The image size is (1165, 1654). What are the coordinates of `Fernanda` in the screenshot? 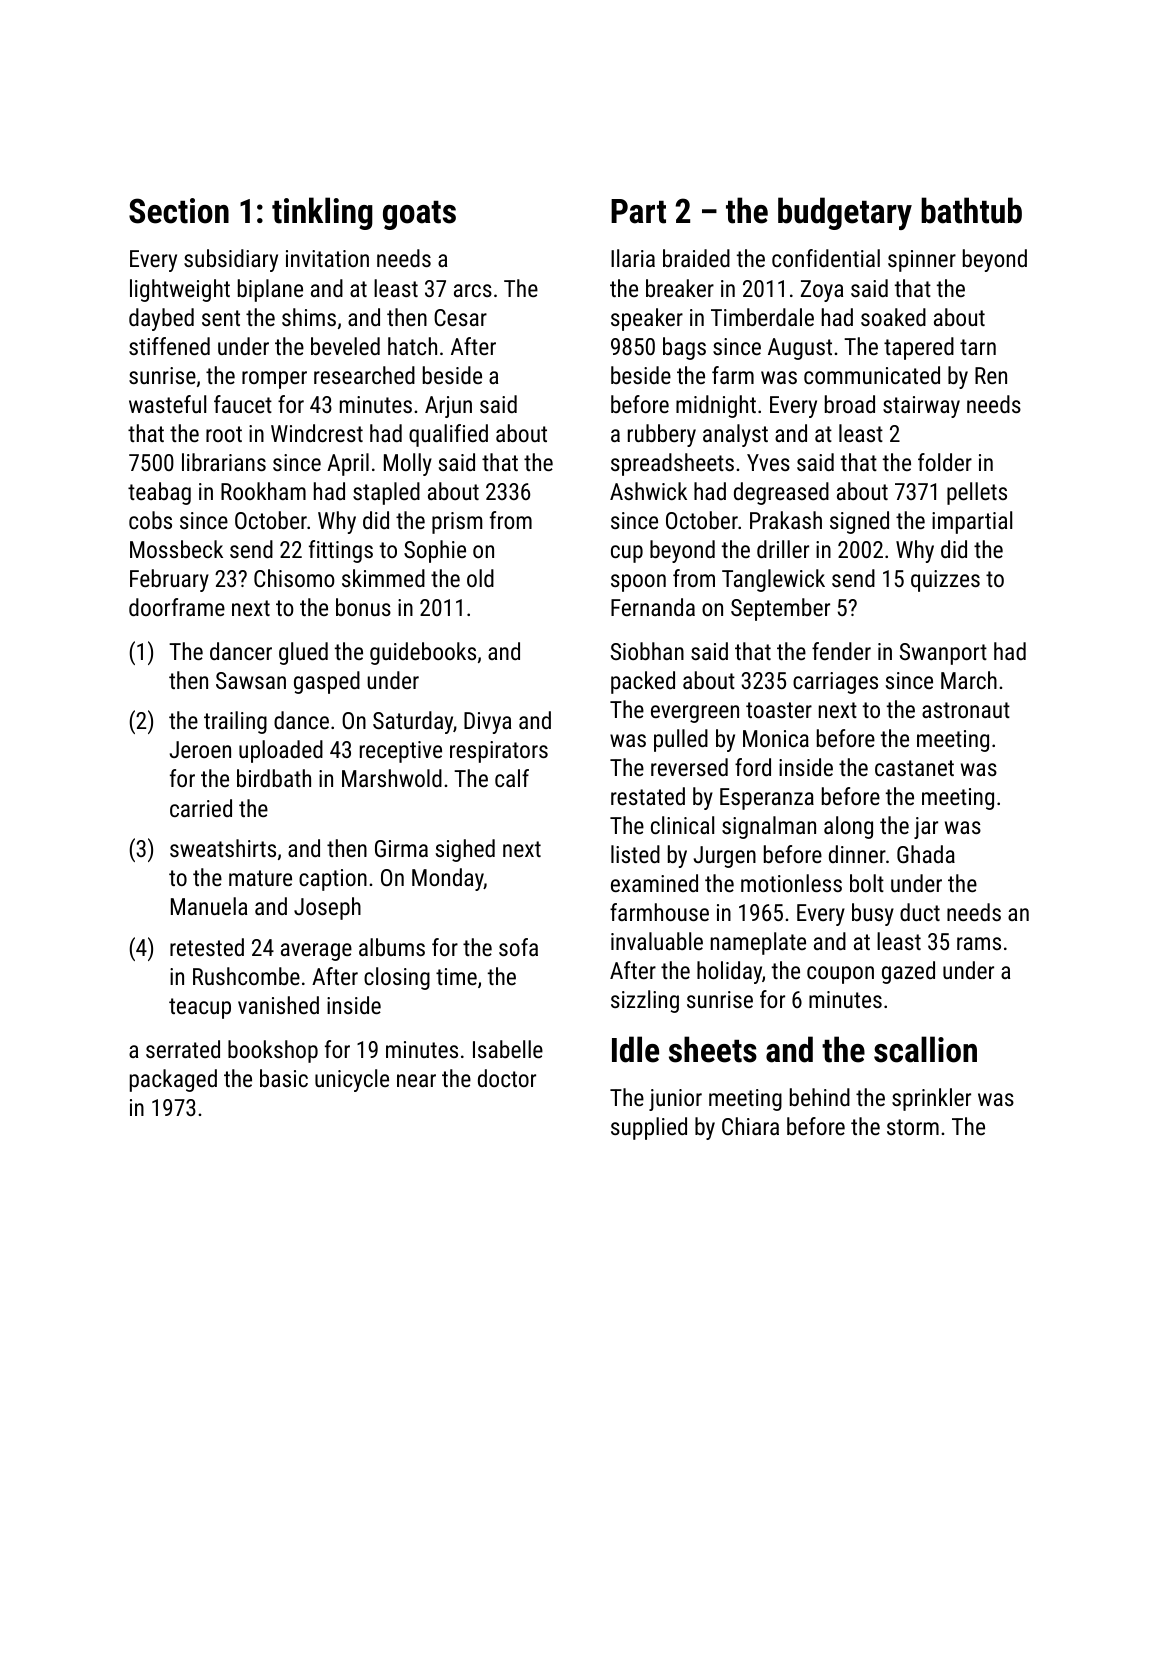 It's located at (653, 607).
